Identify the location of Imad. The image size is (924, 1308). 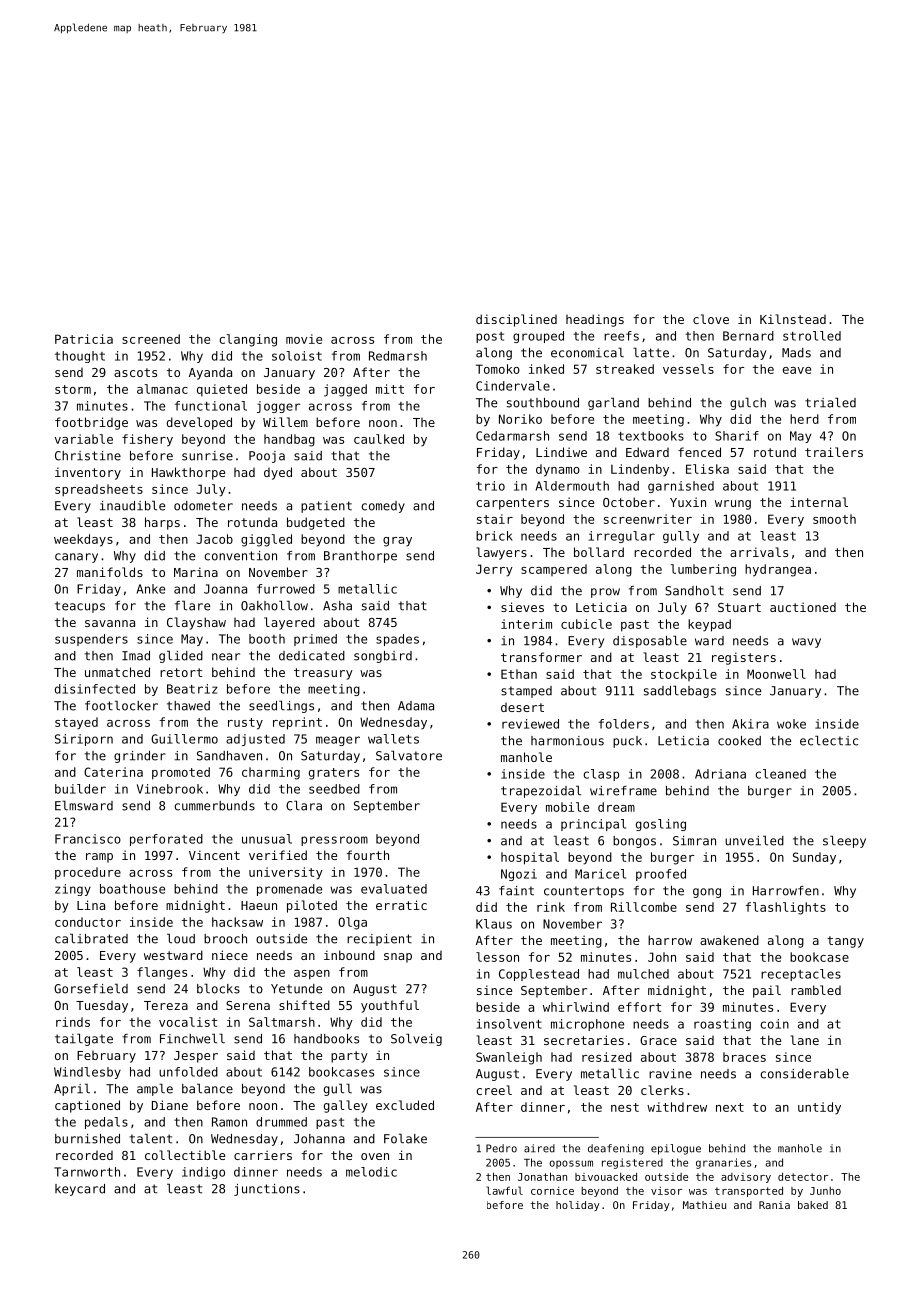
(136, 656).
